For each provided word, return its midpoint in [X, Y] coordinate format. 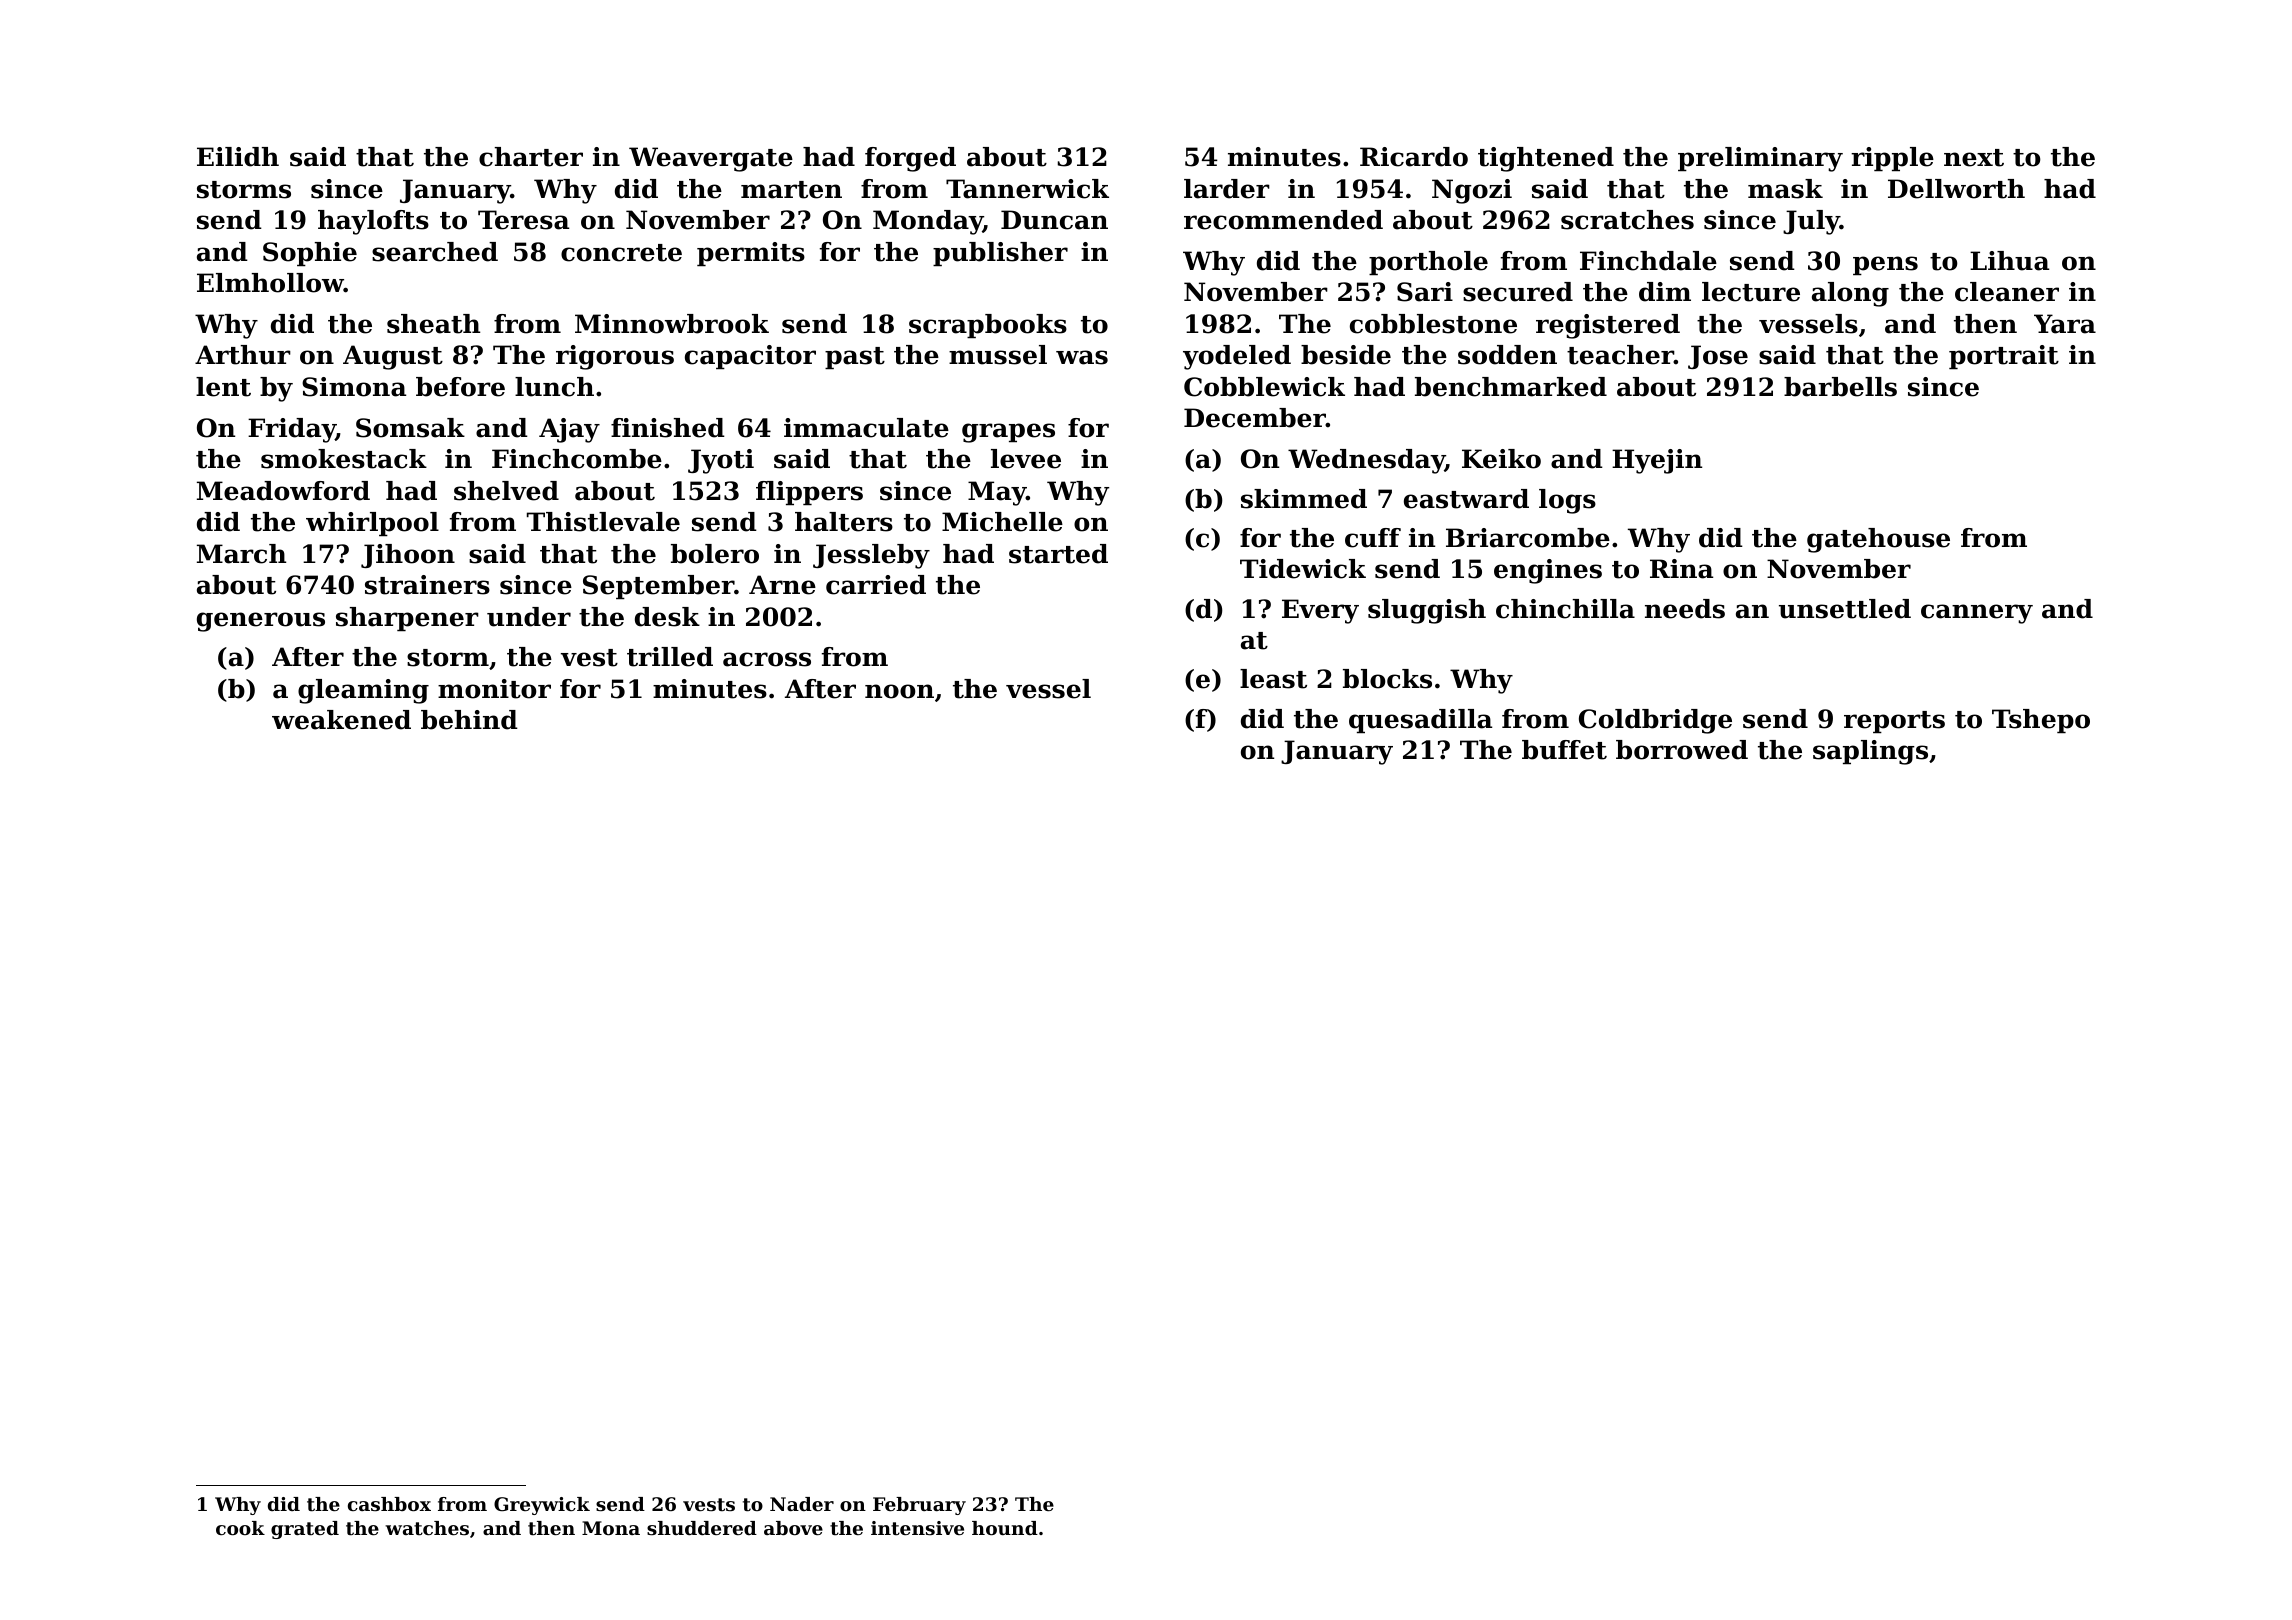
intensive [917, 1528]
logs [1567, 501]
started [1058, 554]
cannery [1977, 614]
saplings [1870, 752]
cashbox [389, 1504]
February [919, 1506]
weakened [341, 720]
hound [1005, 1528]
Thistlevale [603, 522]
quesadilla [1420, 721]
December [1255, 418]
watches [427, 1528]
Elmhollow [270, 283]
